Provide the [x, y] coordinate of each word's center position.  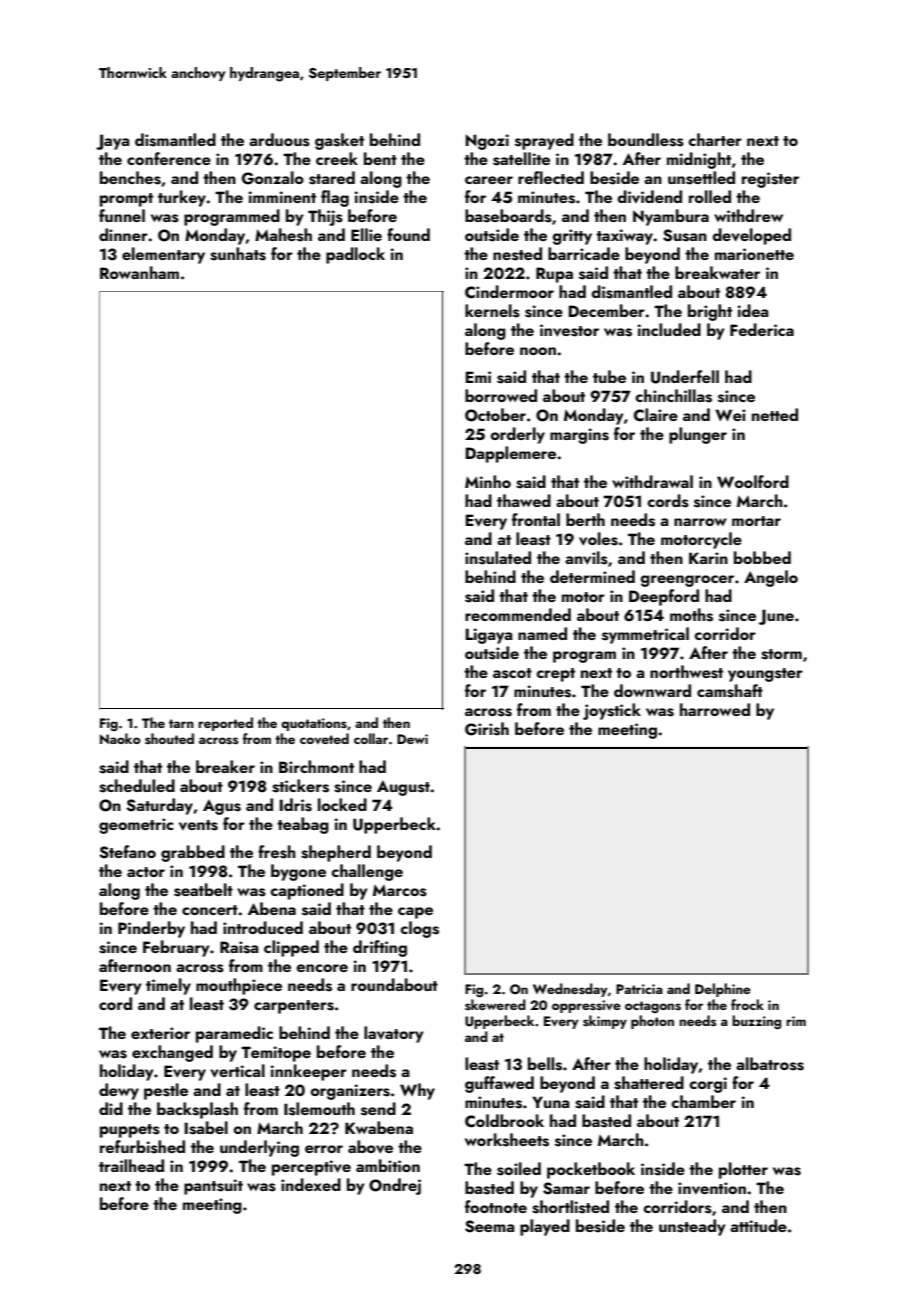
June [776, 617]
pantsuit [213, 1187]
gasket [339, 141]
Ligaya [489, 636]
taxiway [625, 237]
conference [169, 158]
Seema [489, 1226]
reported [225, 724]
